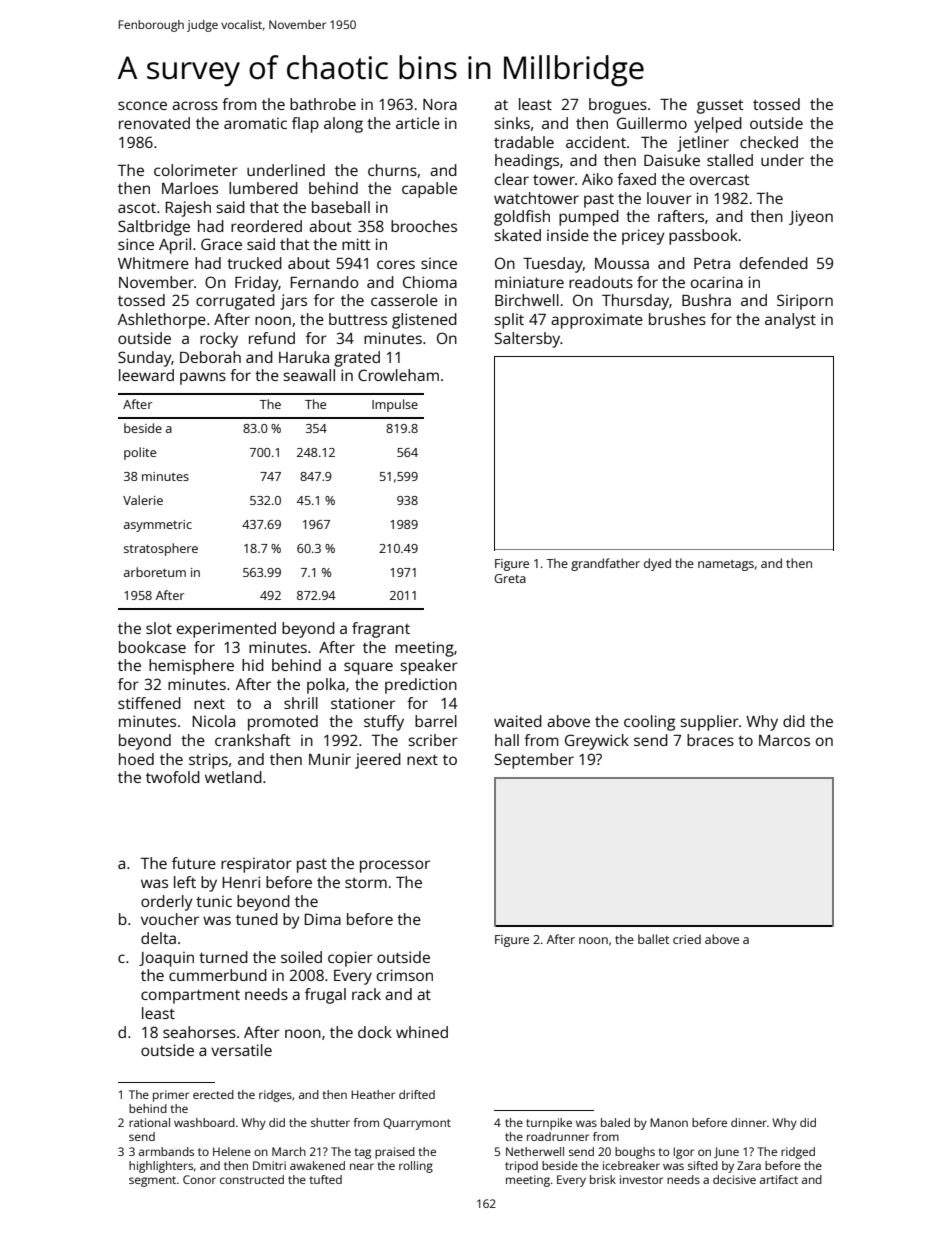 This document has height=1233, width=952. Describe the element at coordinates (143, 500) in the document. I see `Valerie` at that location.
